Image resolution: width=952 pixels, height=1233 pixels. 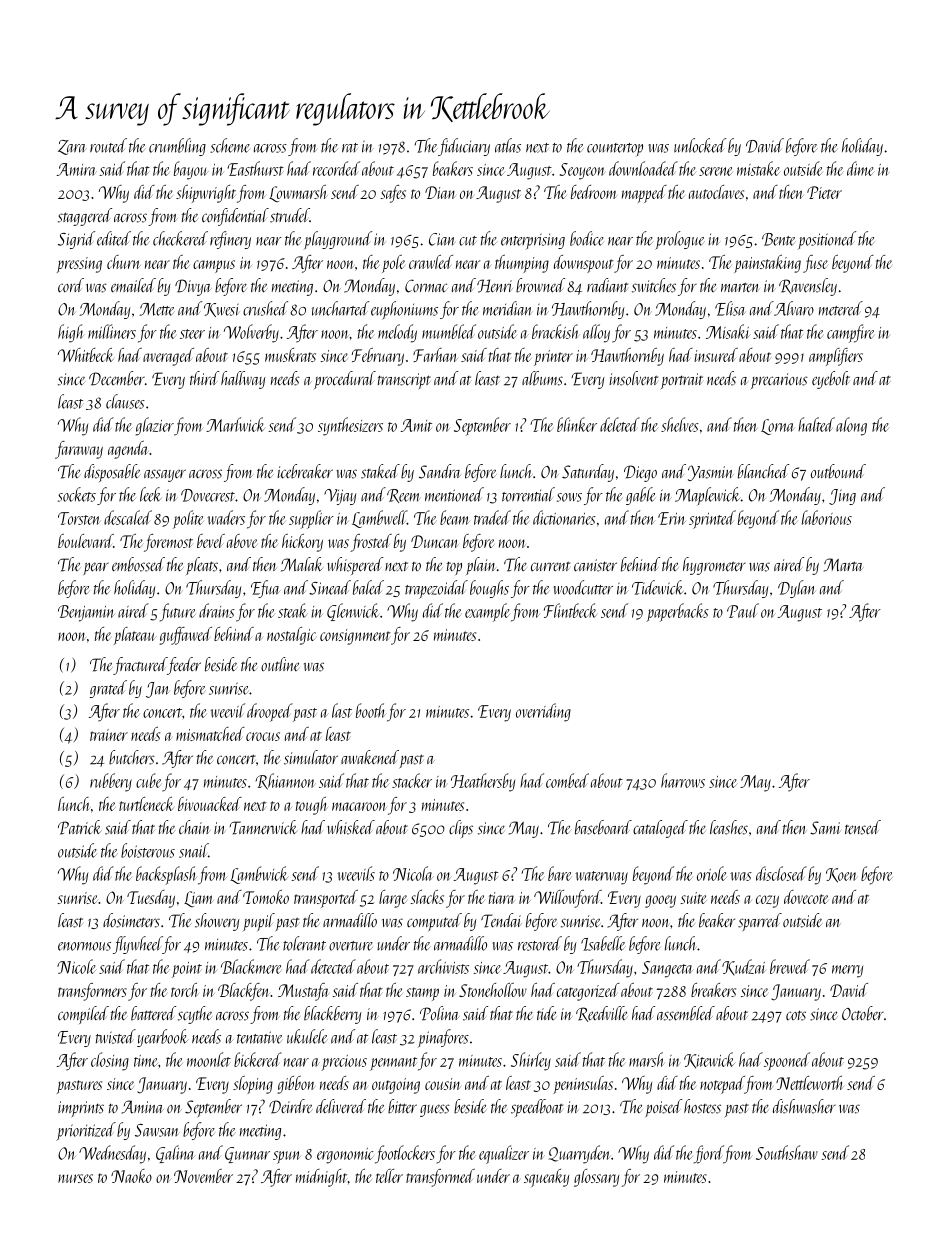 What do you see at coordinates (508, 145) in the page?
I see `atlas` at bounding box center [508, 145].
